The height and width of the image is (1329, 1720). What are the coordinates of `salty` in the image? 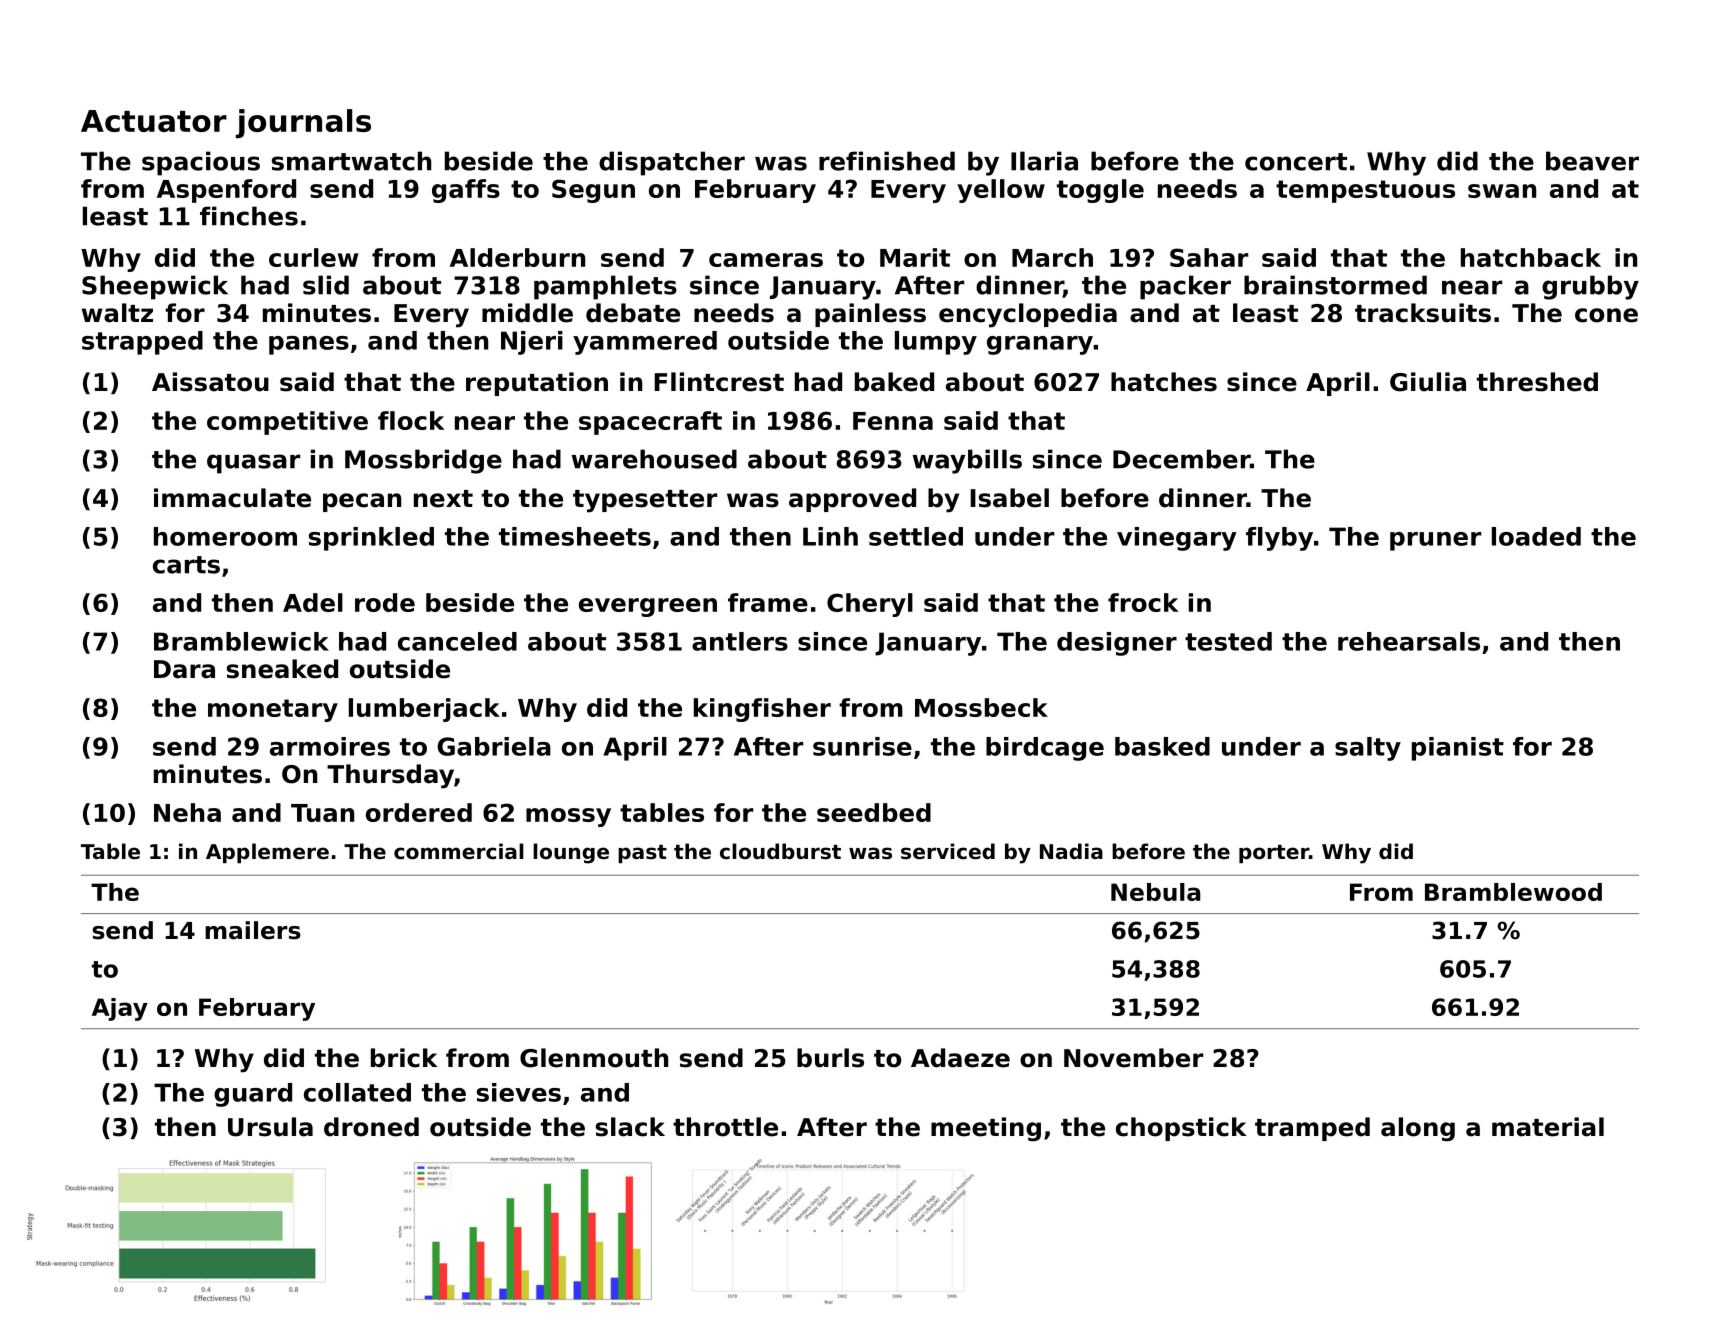 It's located at (1368, 749).
